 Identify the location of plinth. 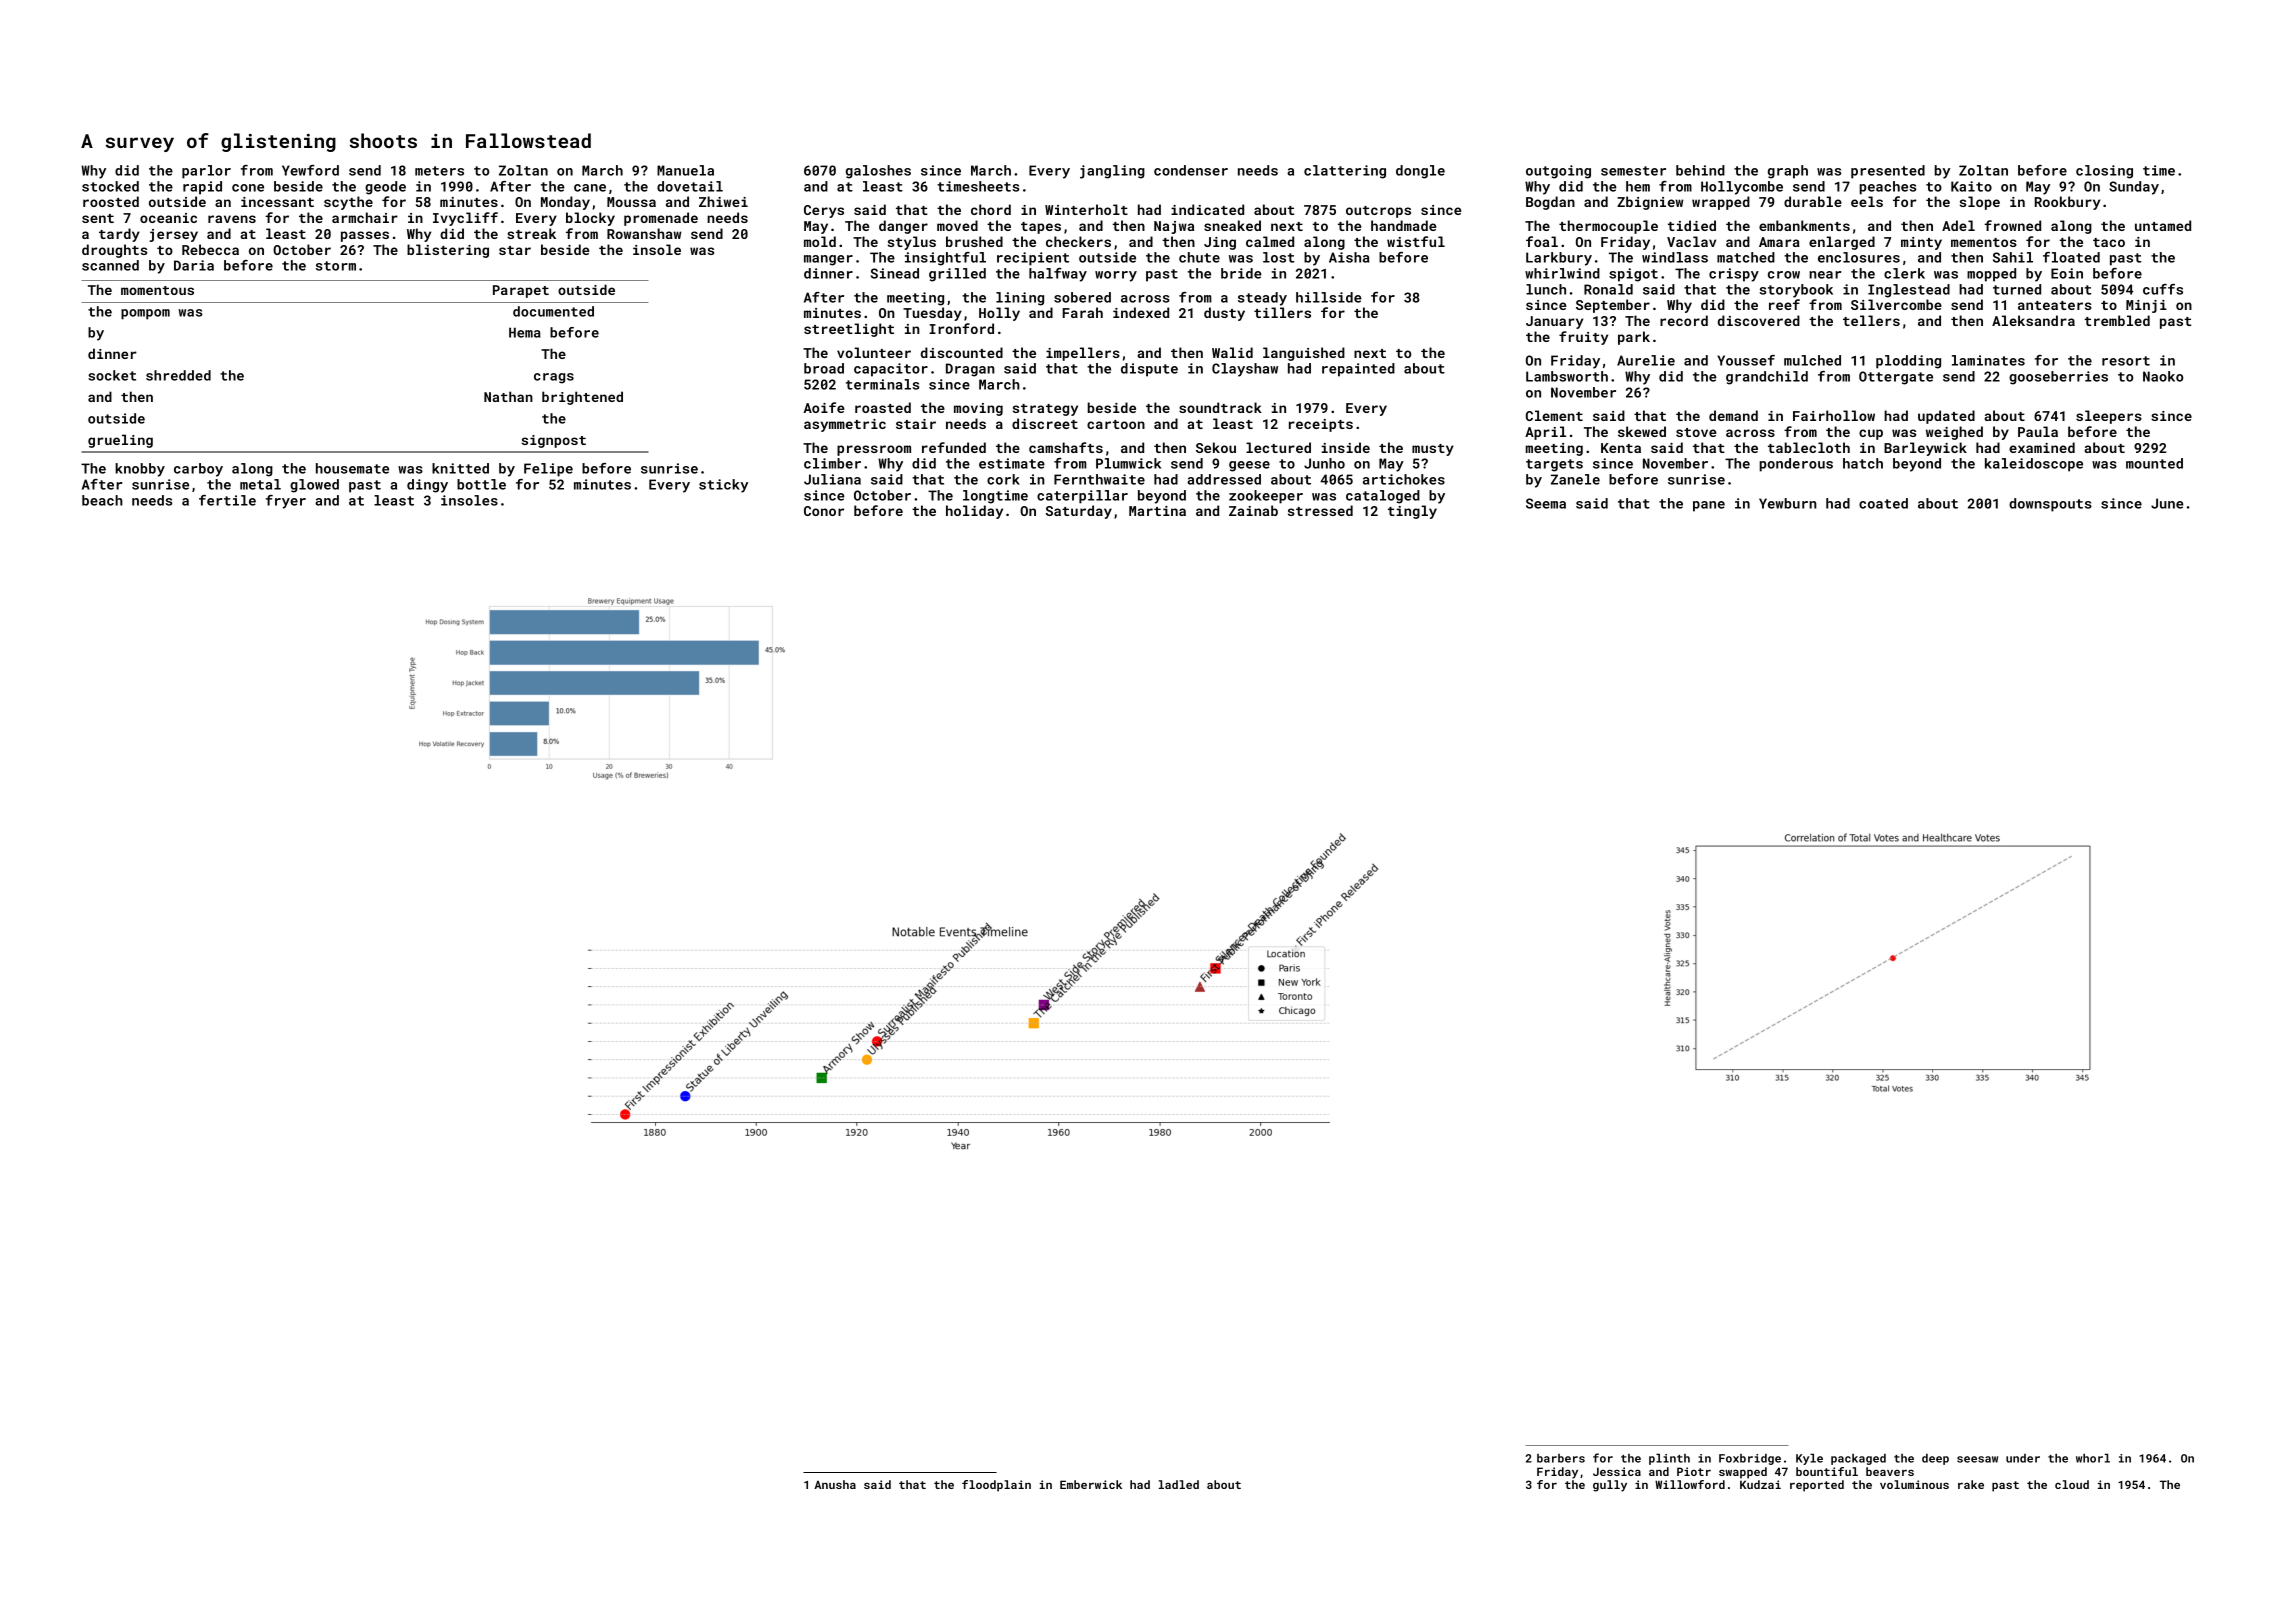
(1669, 1459).
